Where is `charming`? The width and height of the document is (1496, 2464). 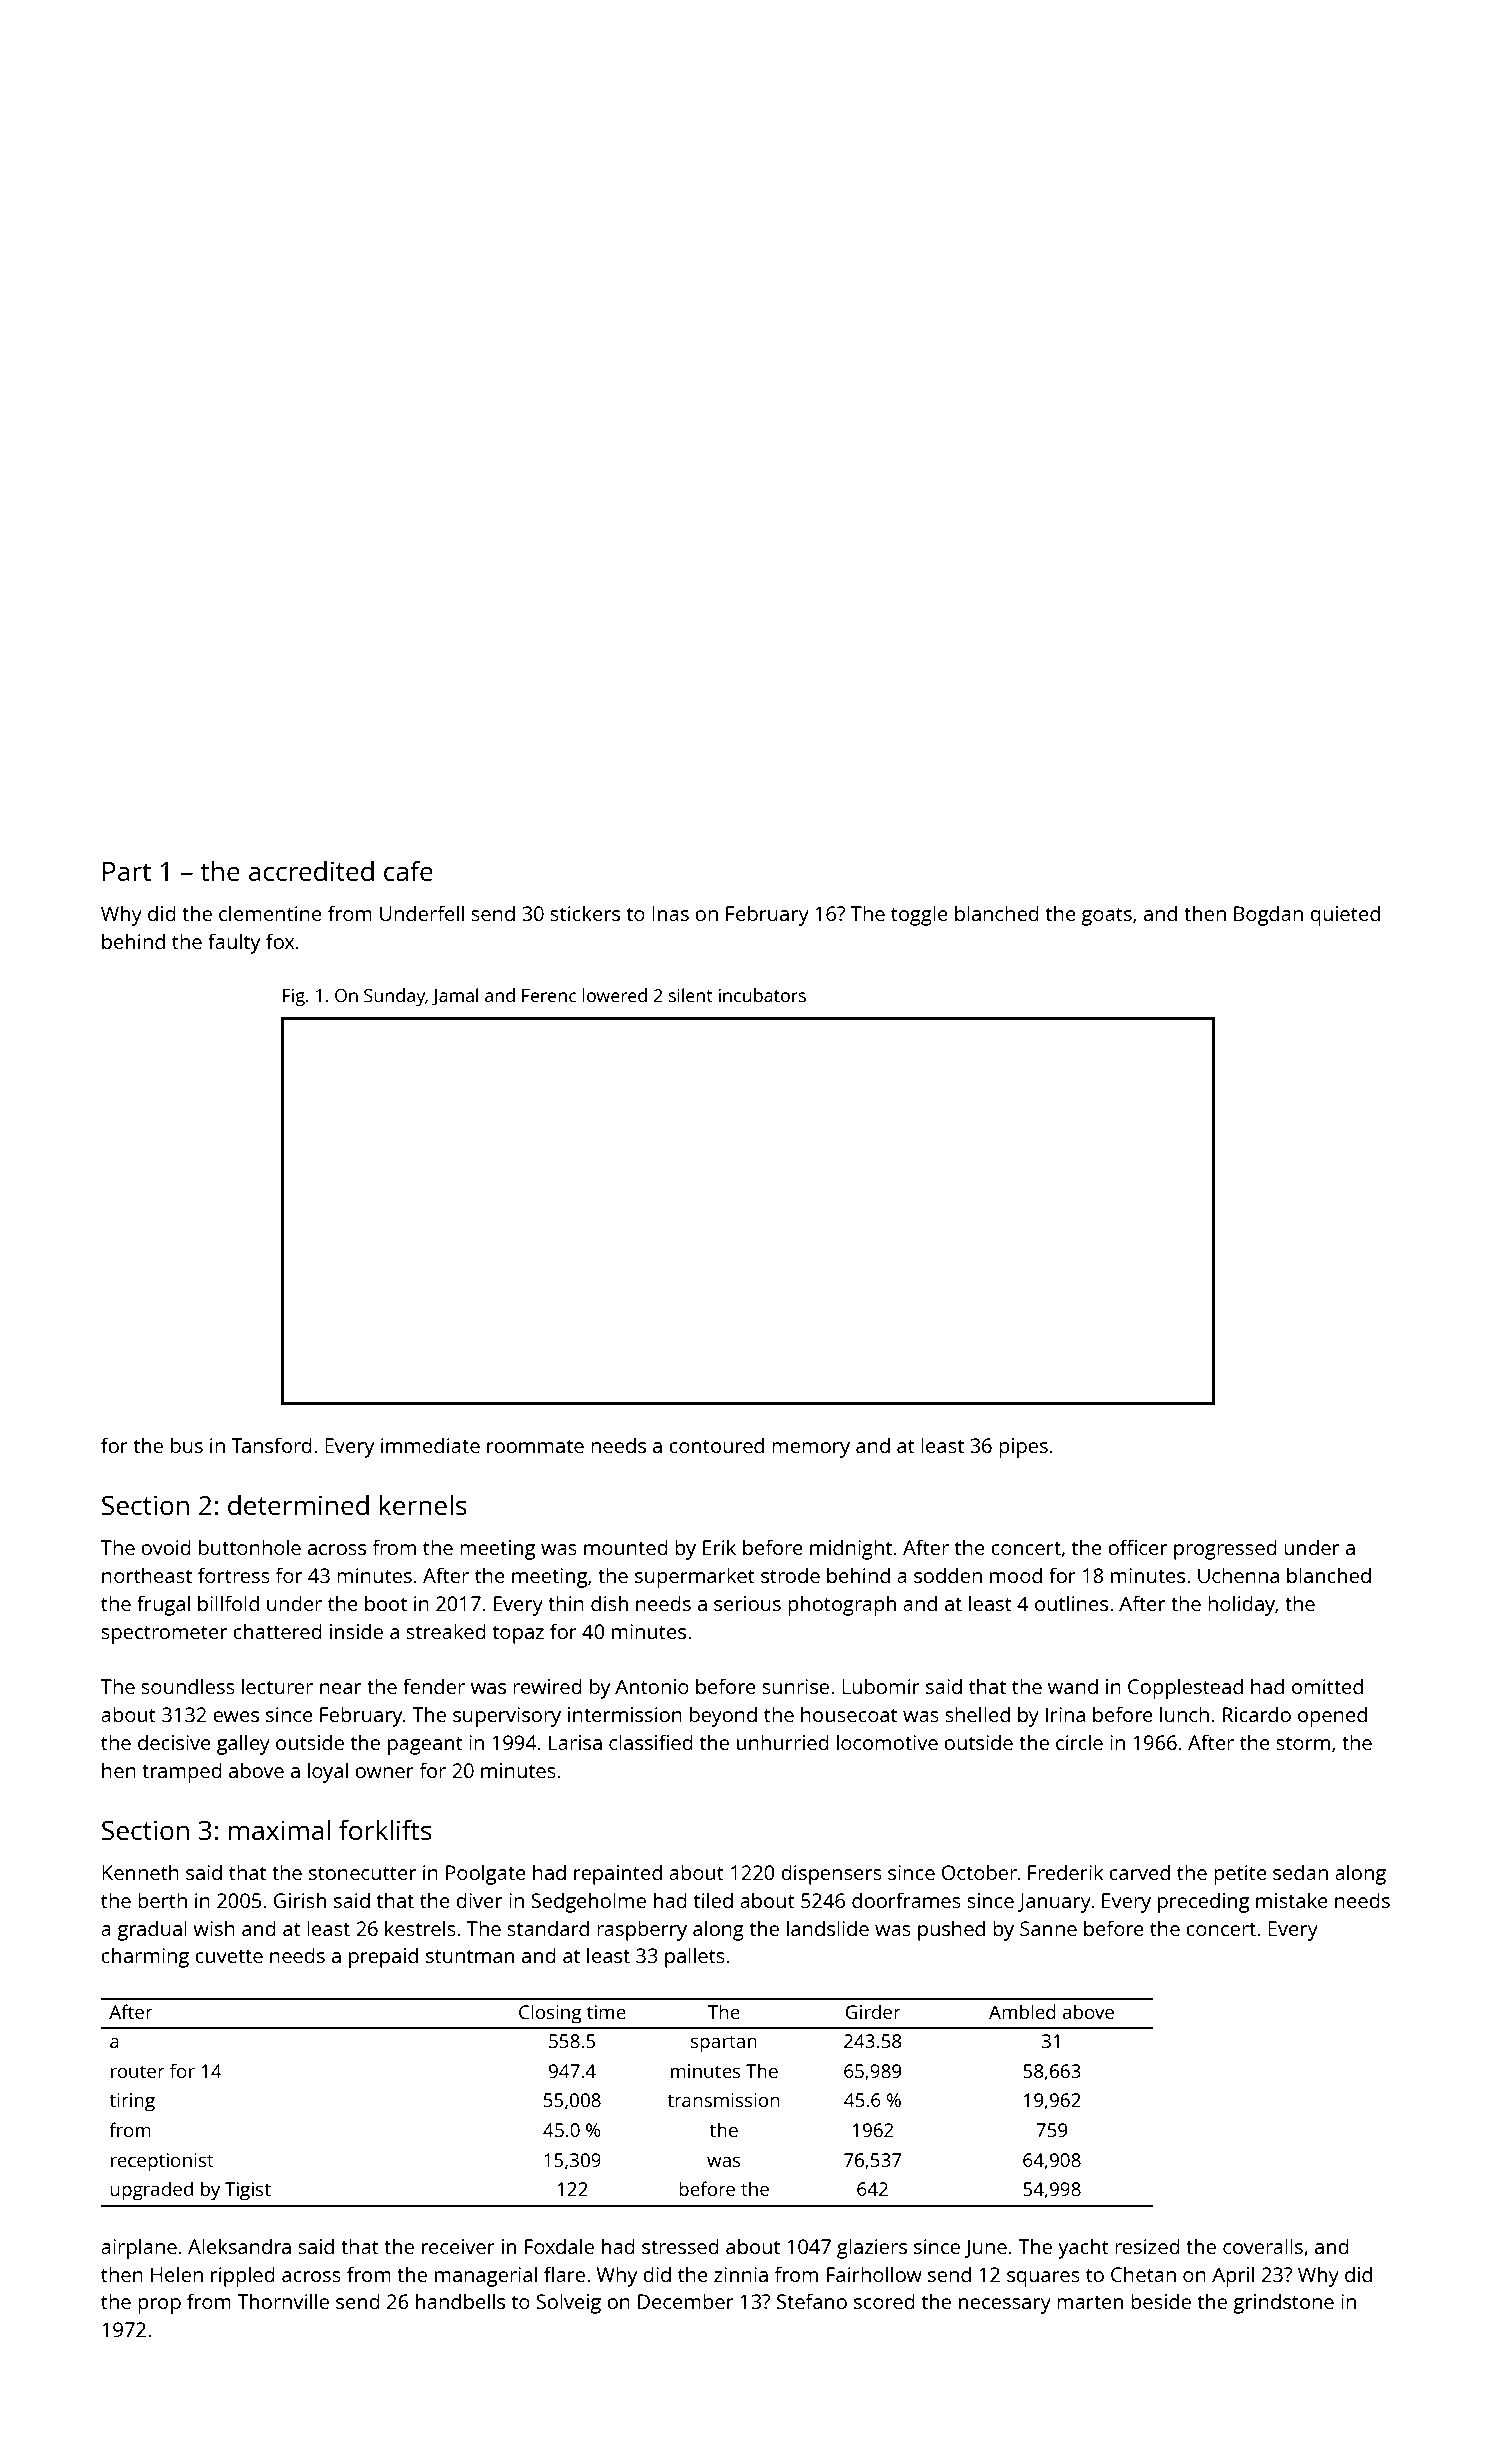
charming is located at coordinates (145, 1957).
